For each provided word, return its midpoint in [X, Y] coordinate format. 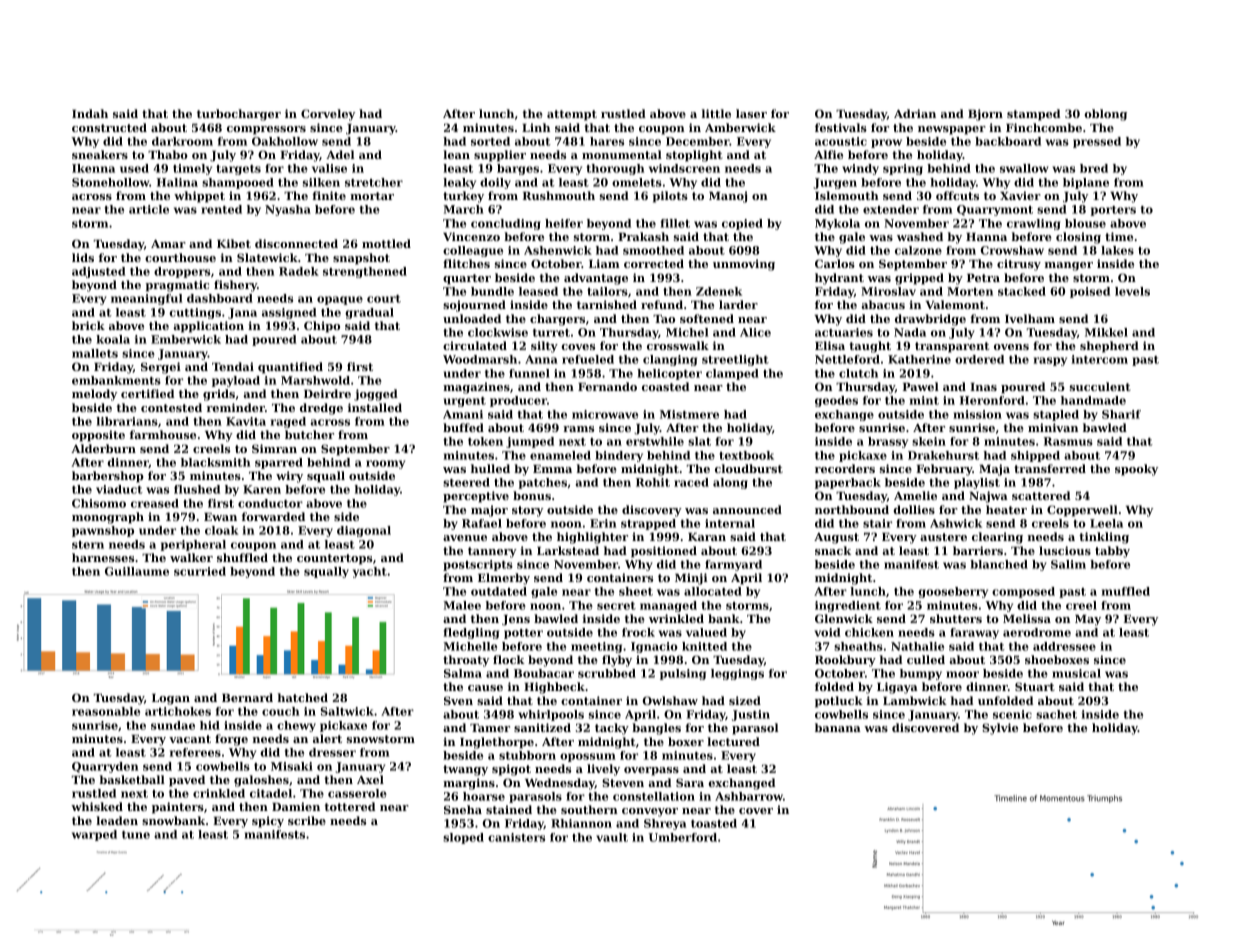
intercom [1100, 359]
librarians [127, 421]
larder [738, 304]
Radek [299, 271]
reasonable [106, 711]
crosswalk [678, 345]
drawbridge [930, 320]
